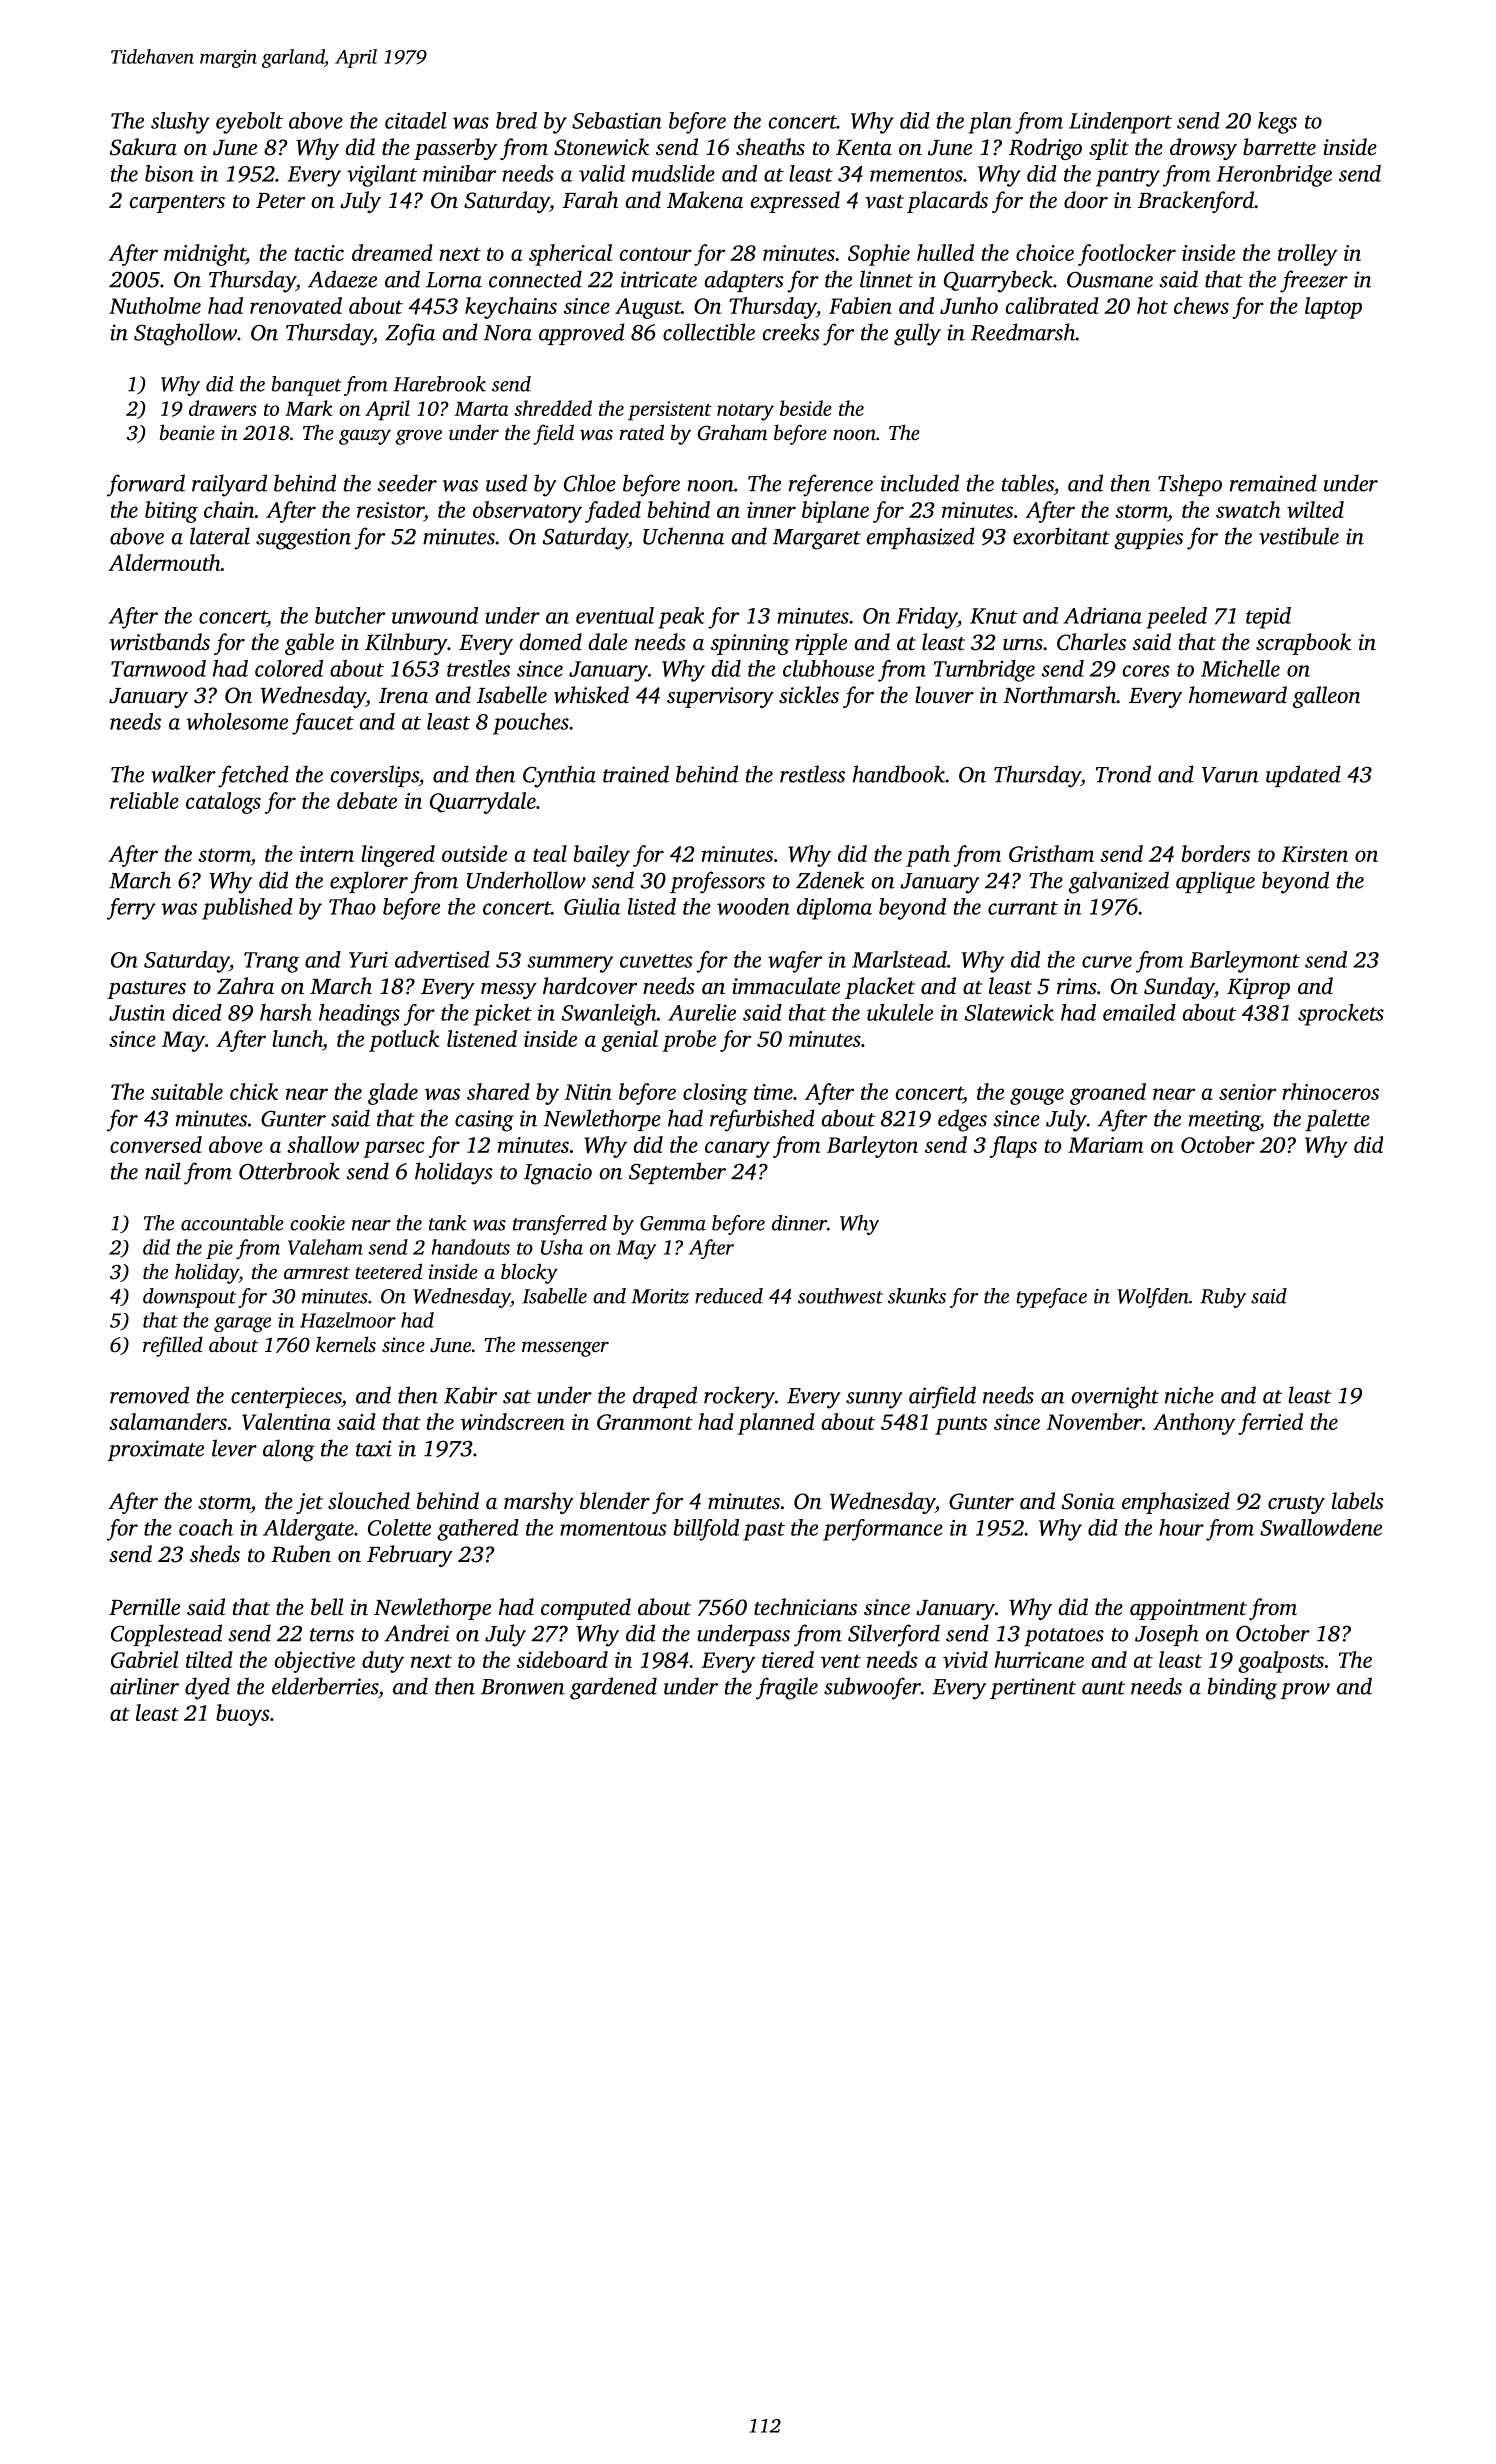  What do you see at coordinates (1277, 123) in the image?
I see `kegs` at bounding box center [1277, 123].
